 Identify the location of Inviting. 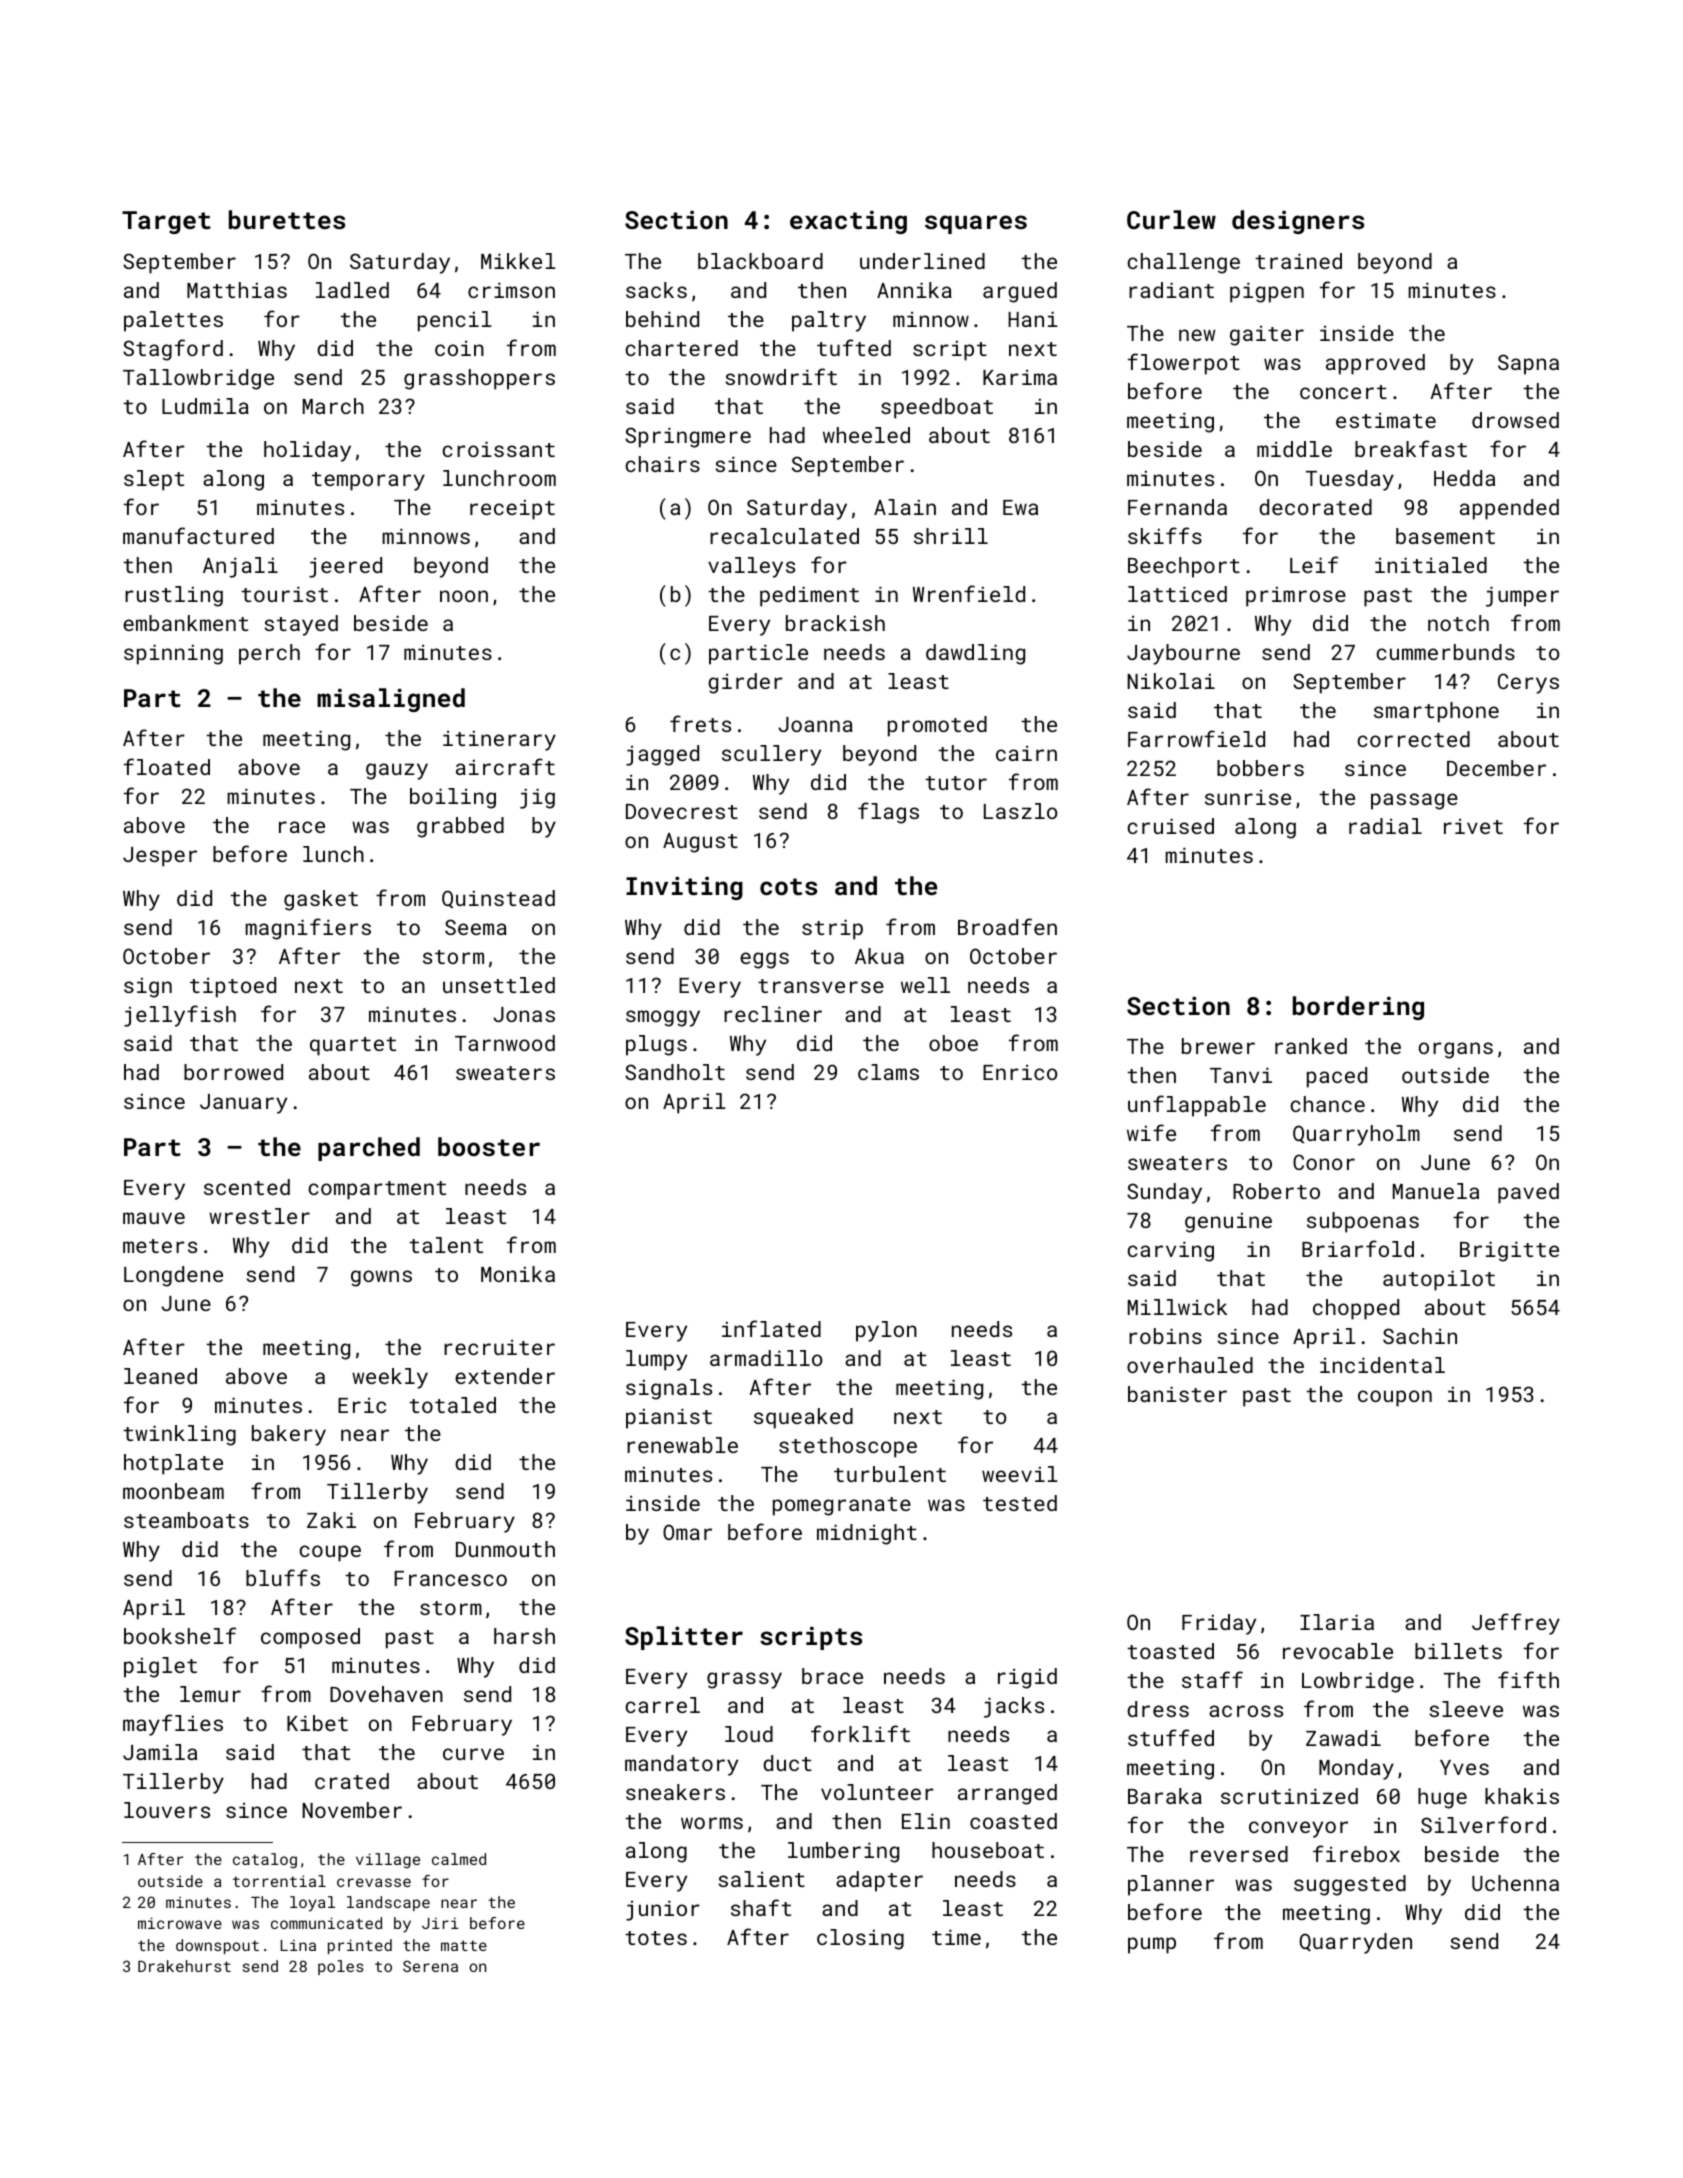
(684, 888).
